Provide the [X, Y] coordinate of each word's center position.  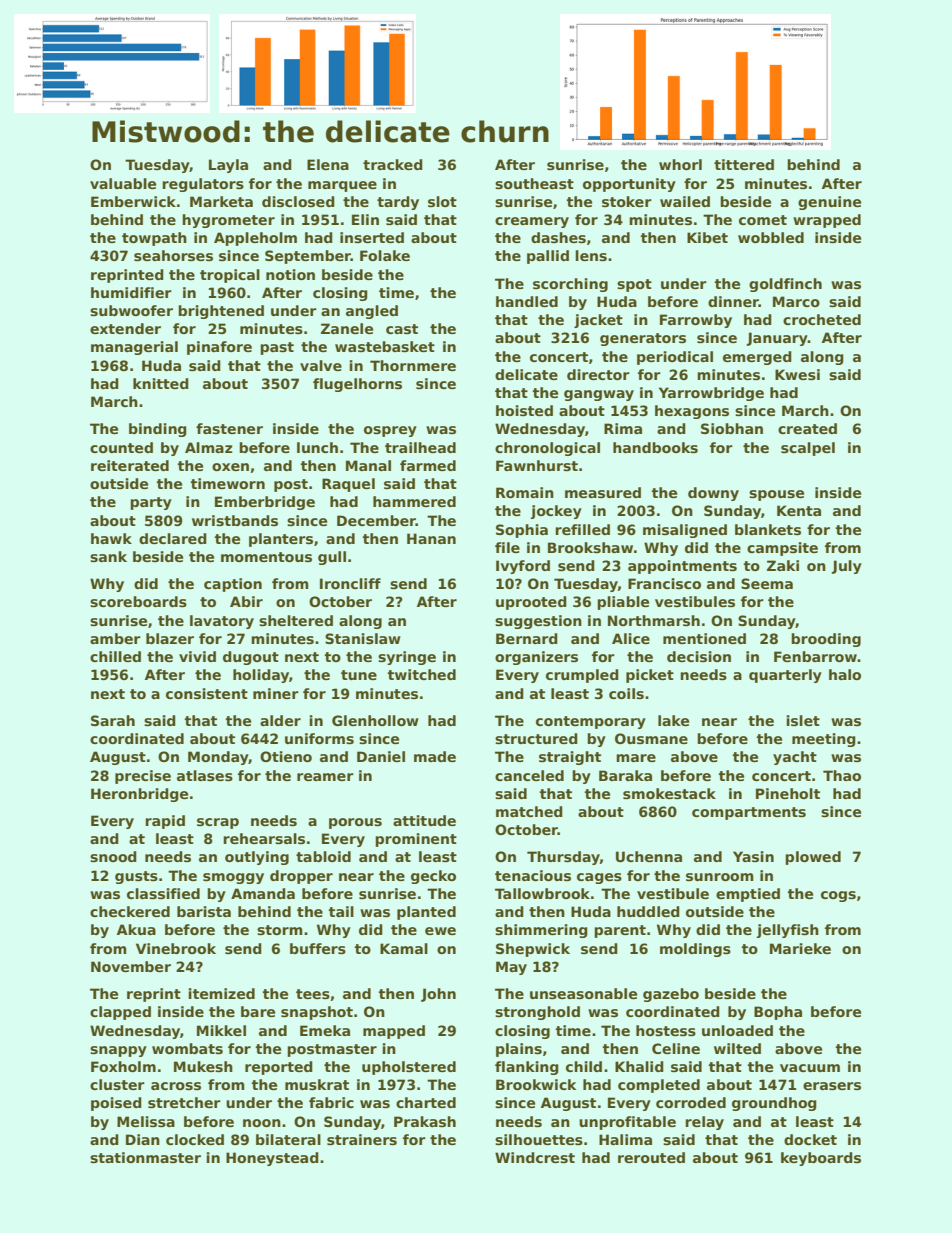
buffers [318, 948]
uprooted [531, 603]
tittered [744, 164]
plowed [813, 858]
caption [233, 585]
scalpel [808, 449]
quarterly [785, 676]
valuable [123, 183]
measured [603, 492]
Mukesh [203, 1066]
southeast [534, 183]
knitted [161, 383]
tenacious [533, 875]
